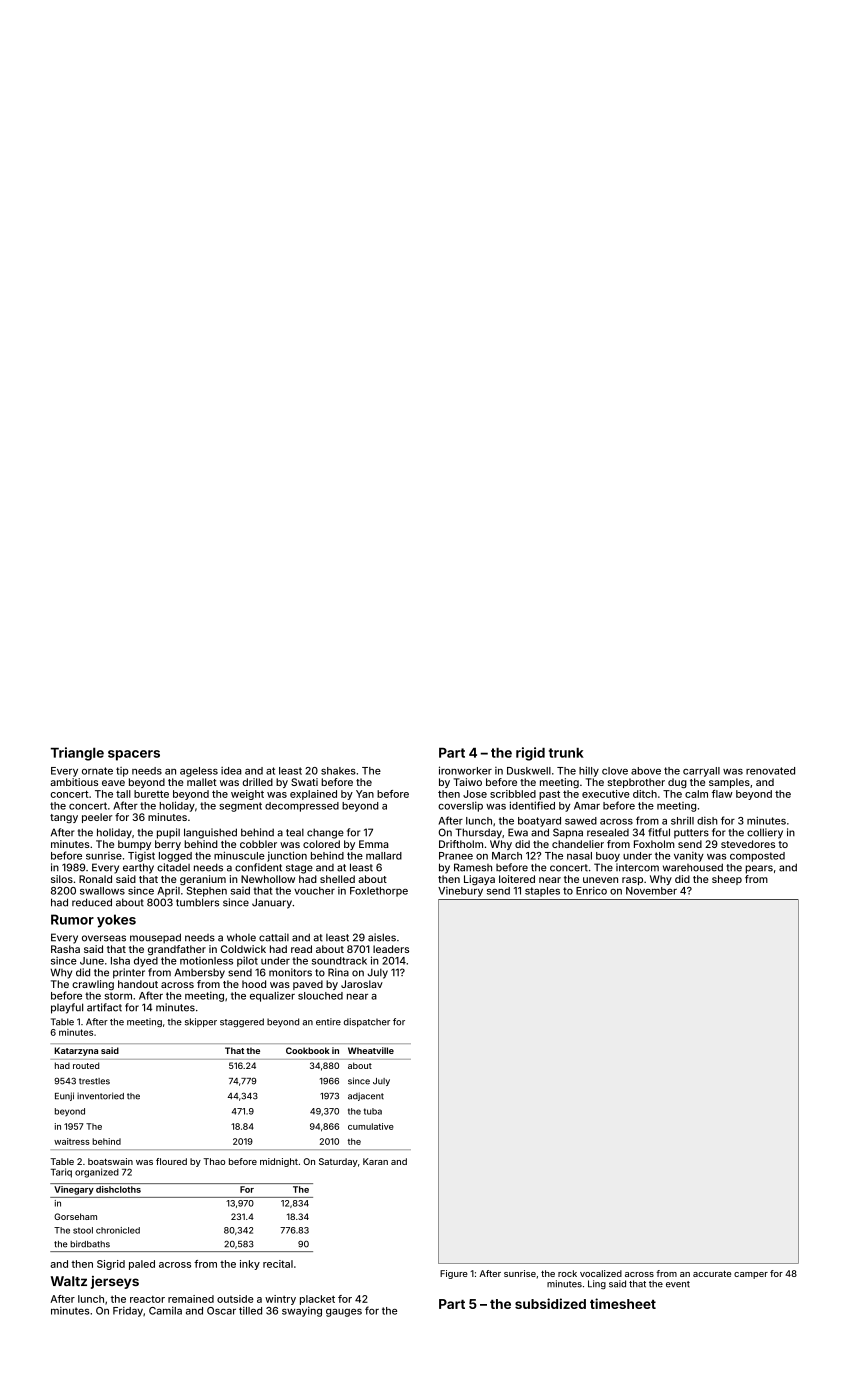 The height and width of the screenshot is (1400, 849). Describe the element at coordinates (651, 891) in the screenshot. I see `November` at that location.
